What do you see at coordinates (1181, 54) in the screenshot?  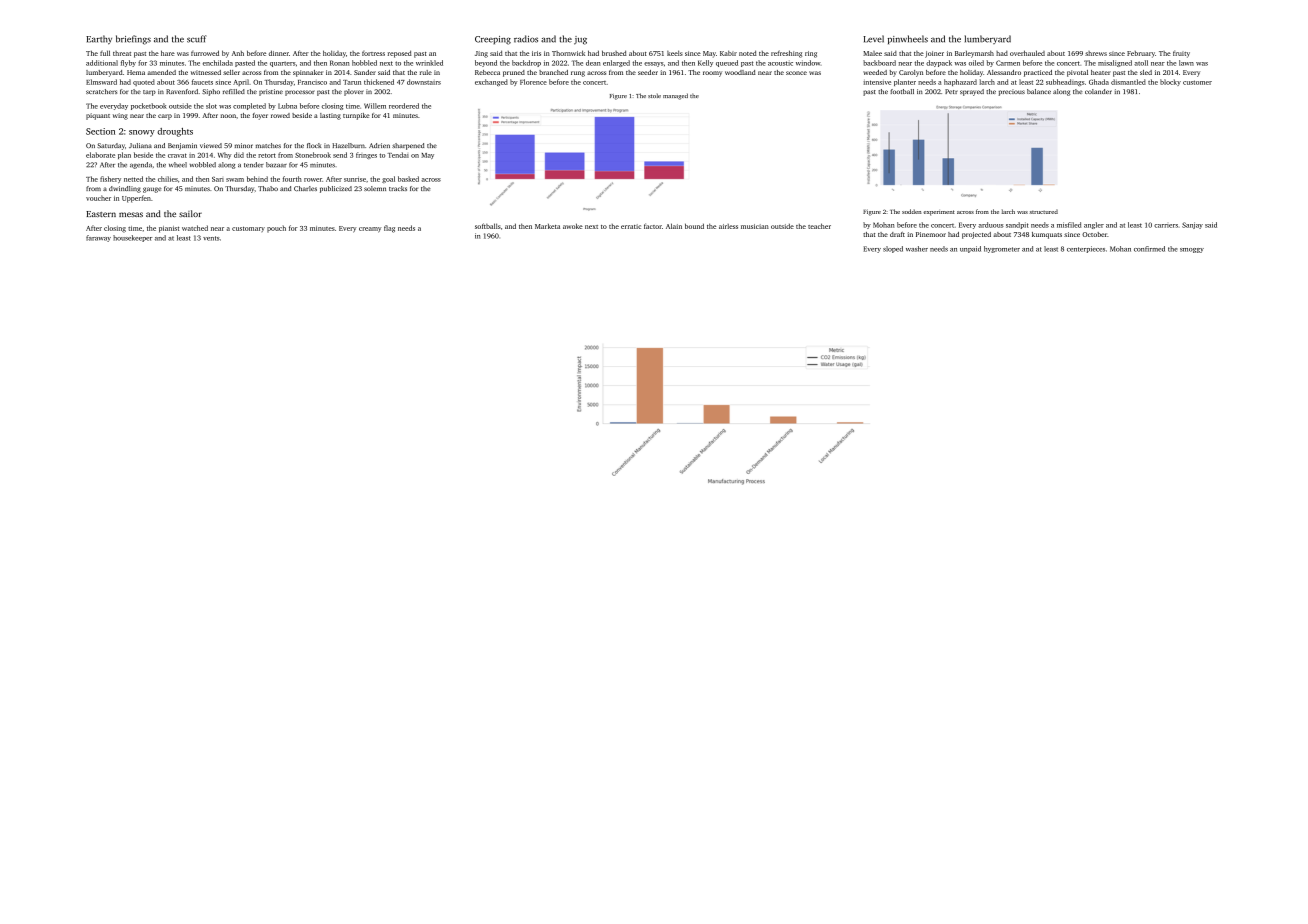 I see `fruity` at bounding box center [1181, 54].
